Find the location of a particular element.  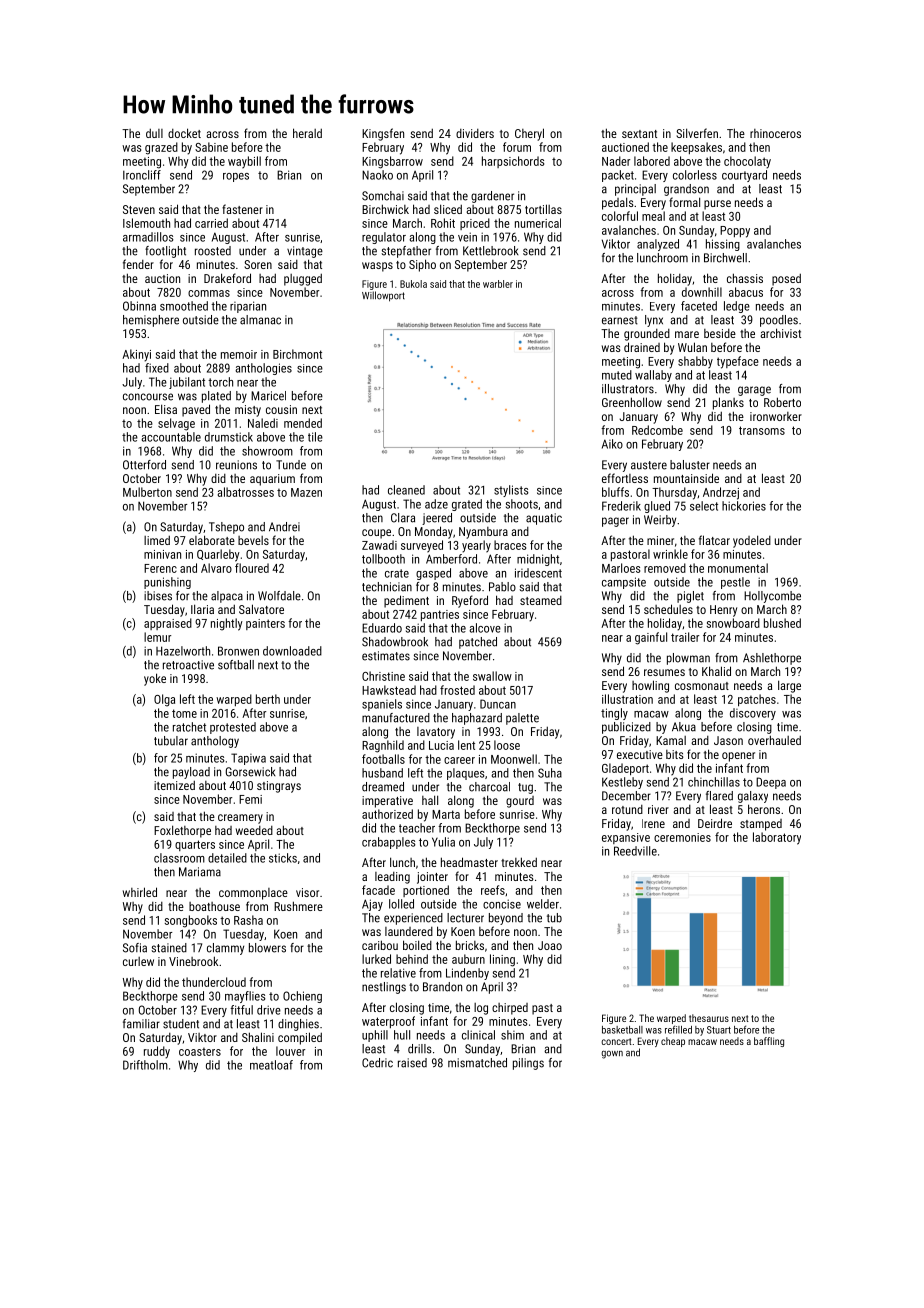

adze is located at coordinates (436, 504).
